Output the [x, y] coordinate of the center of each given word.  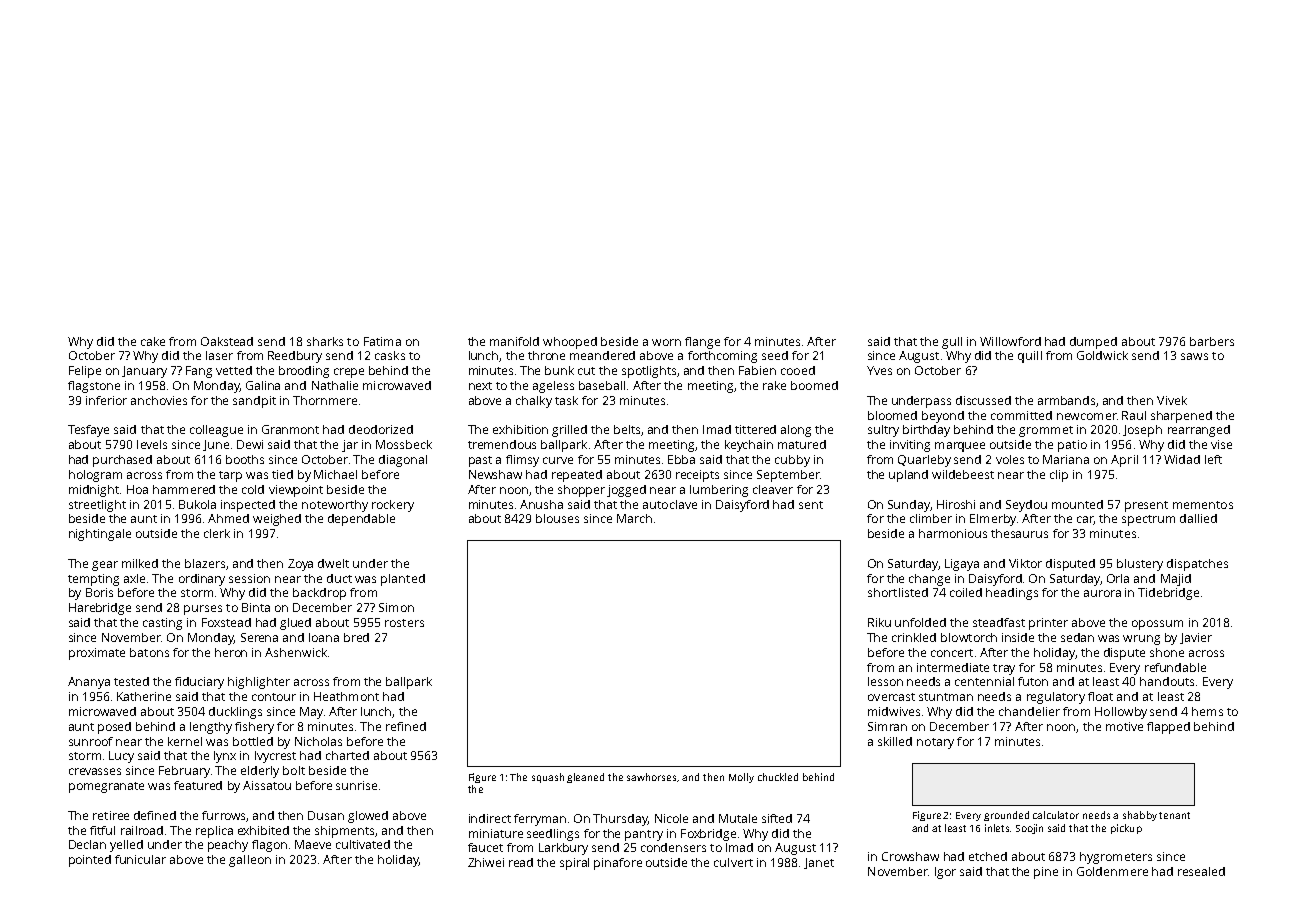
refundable [1175, 667]
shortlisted [898, 592]
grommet [1046, 431]
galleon [250, 861]
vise [1221, 444]
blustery [1140, 565]
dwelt [333, 563]
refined [406, 726]
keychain [749, 446]
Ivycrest [275, 757]
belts [627, 429]
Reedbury [295, 357]
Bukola [197, 504]
